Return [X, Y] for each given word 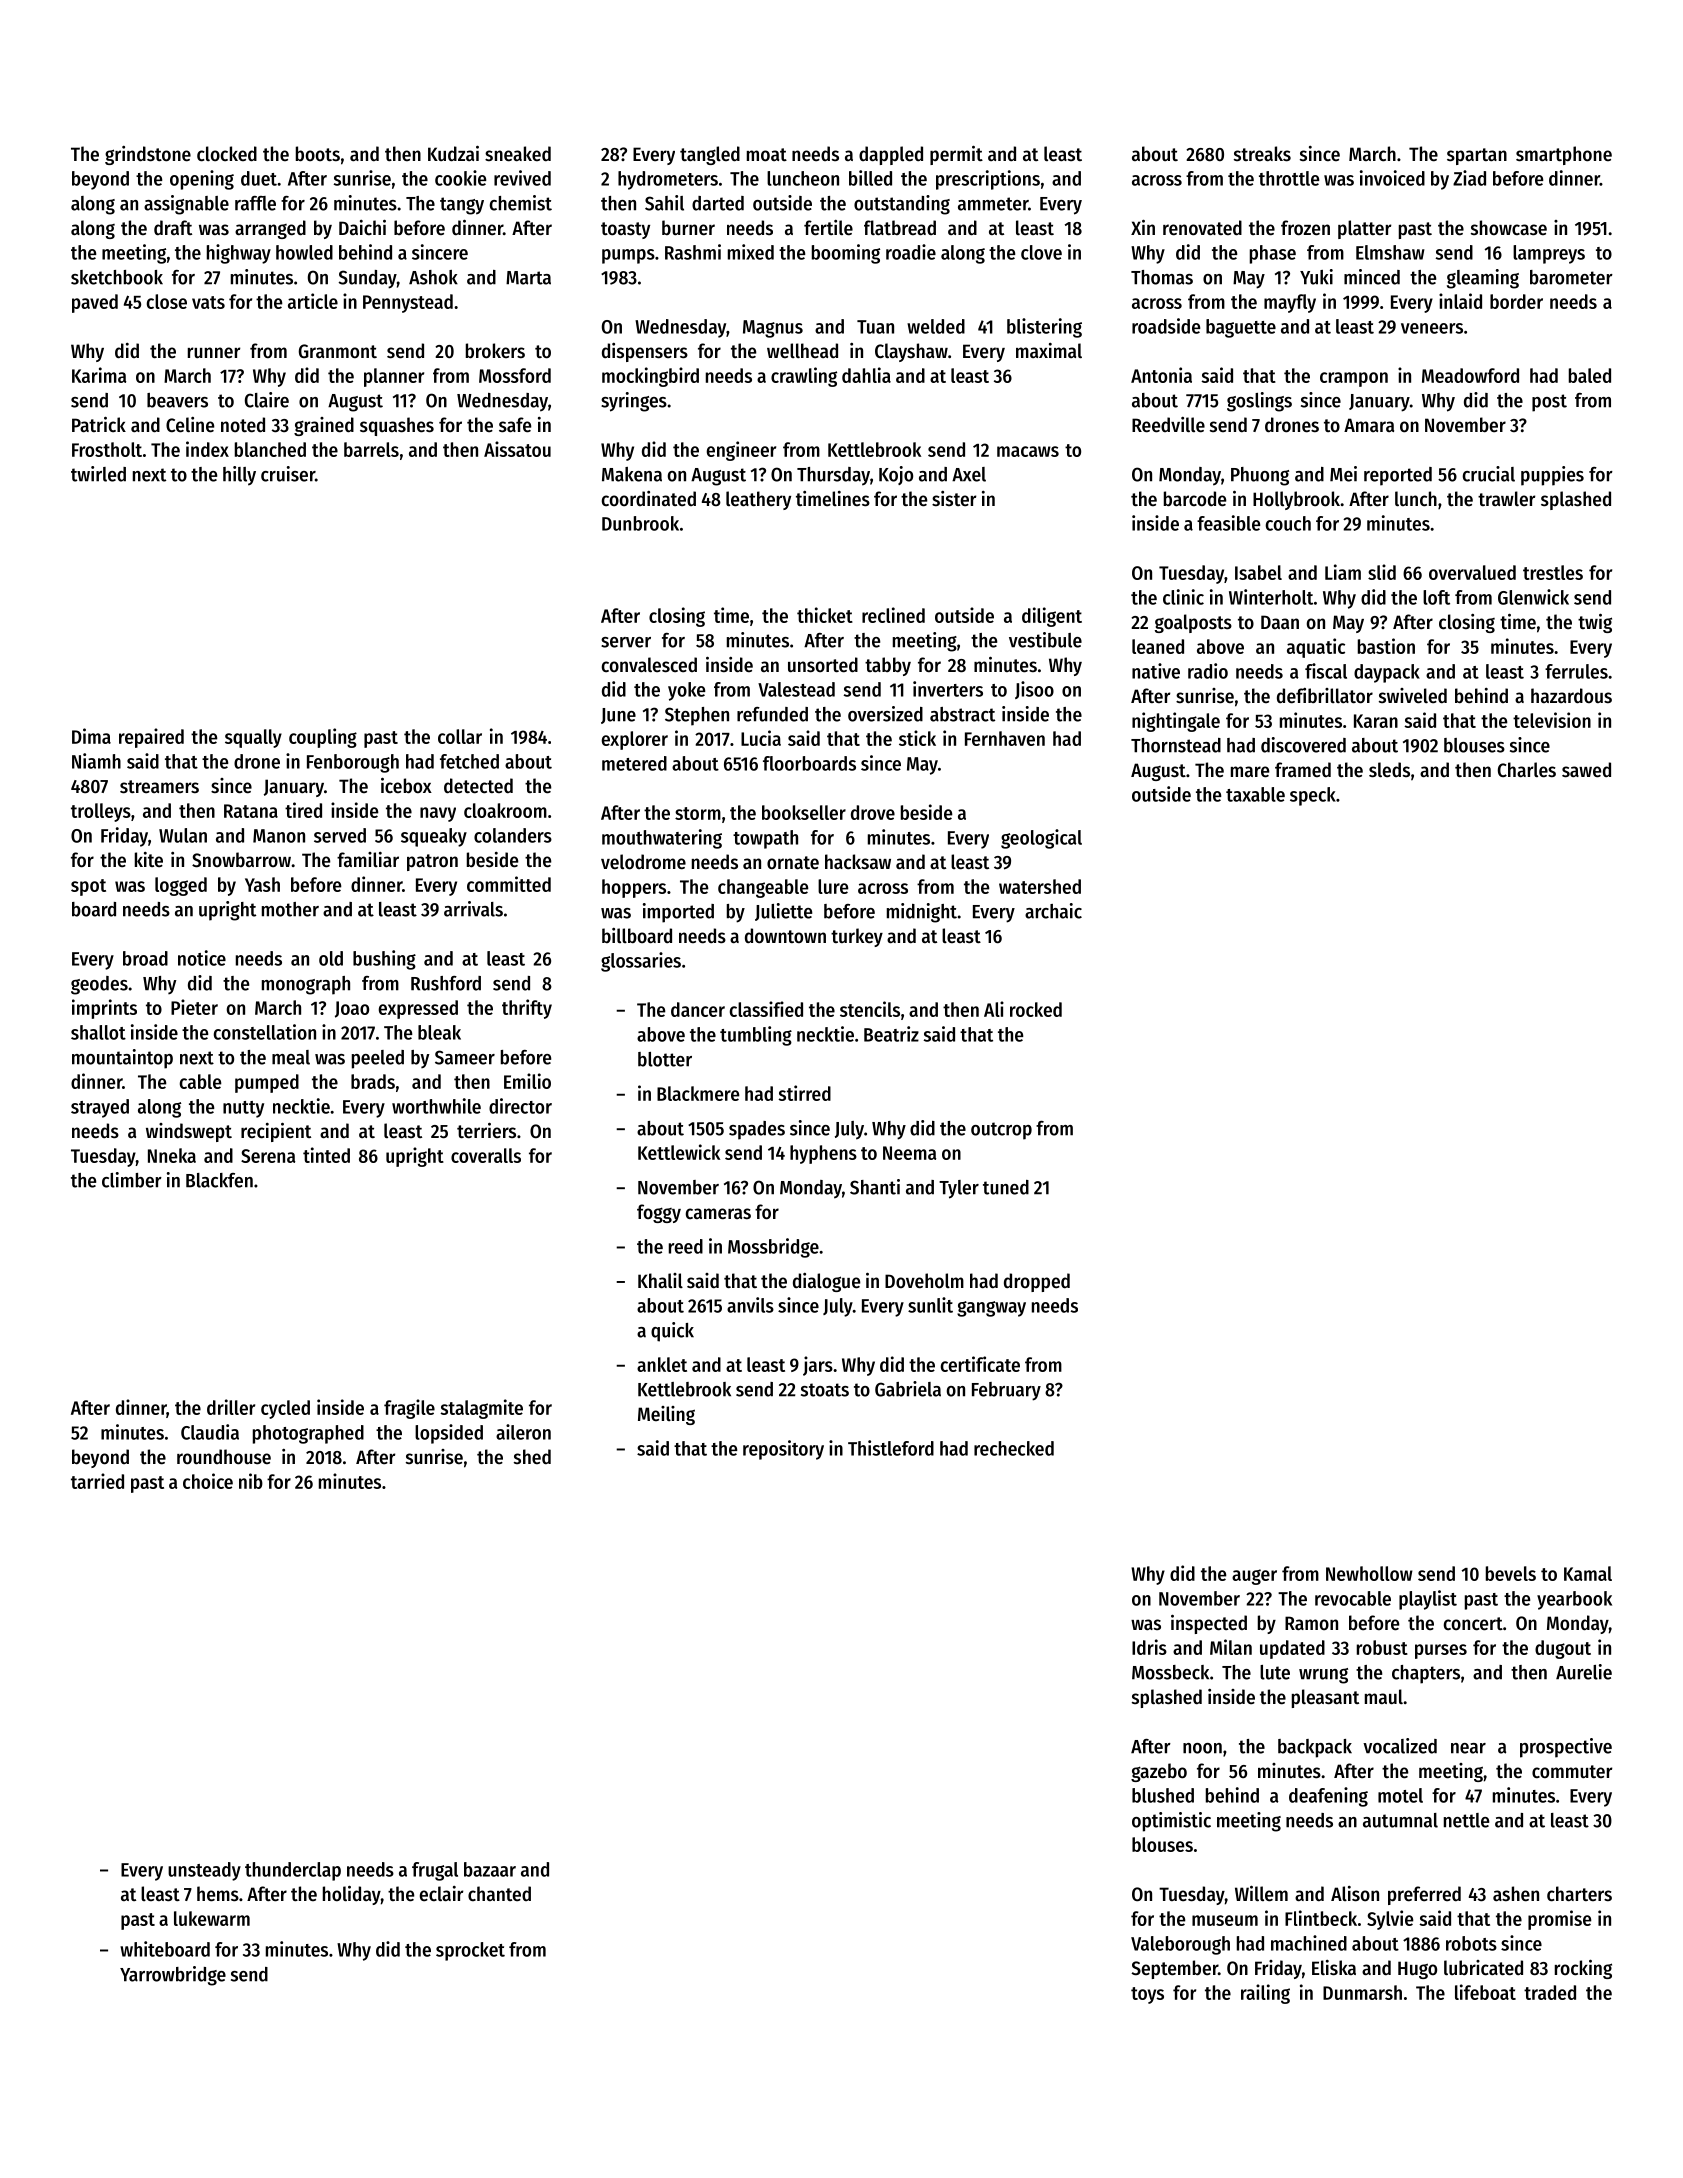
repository [783, 1450]
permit [956, 155]
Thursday [833, 476]
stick [917, 738]
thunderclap [293, 1871]
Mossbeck [1170, 1672]
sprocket [470, 1951]
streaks [1262, 154]
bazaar [490, 1869]
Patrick [99, 424]
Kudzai [453, 153]
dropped [1037, 1282]
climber [132, 1180]
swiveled [1413, 696]
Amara [1369, 425]
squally [253, 738]
